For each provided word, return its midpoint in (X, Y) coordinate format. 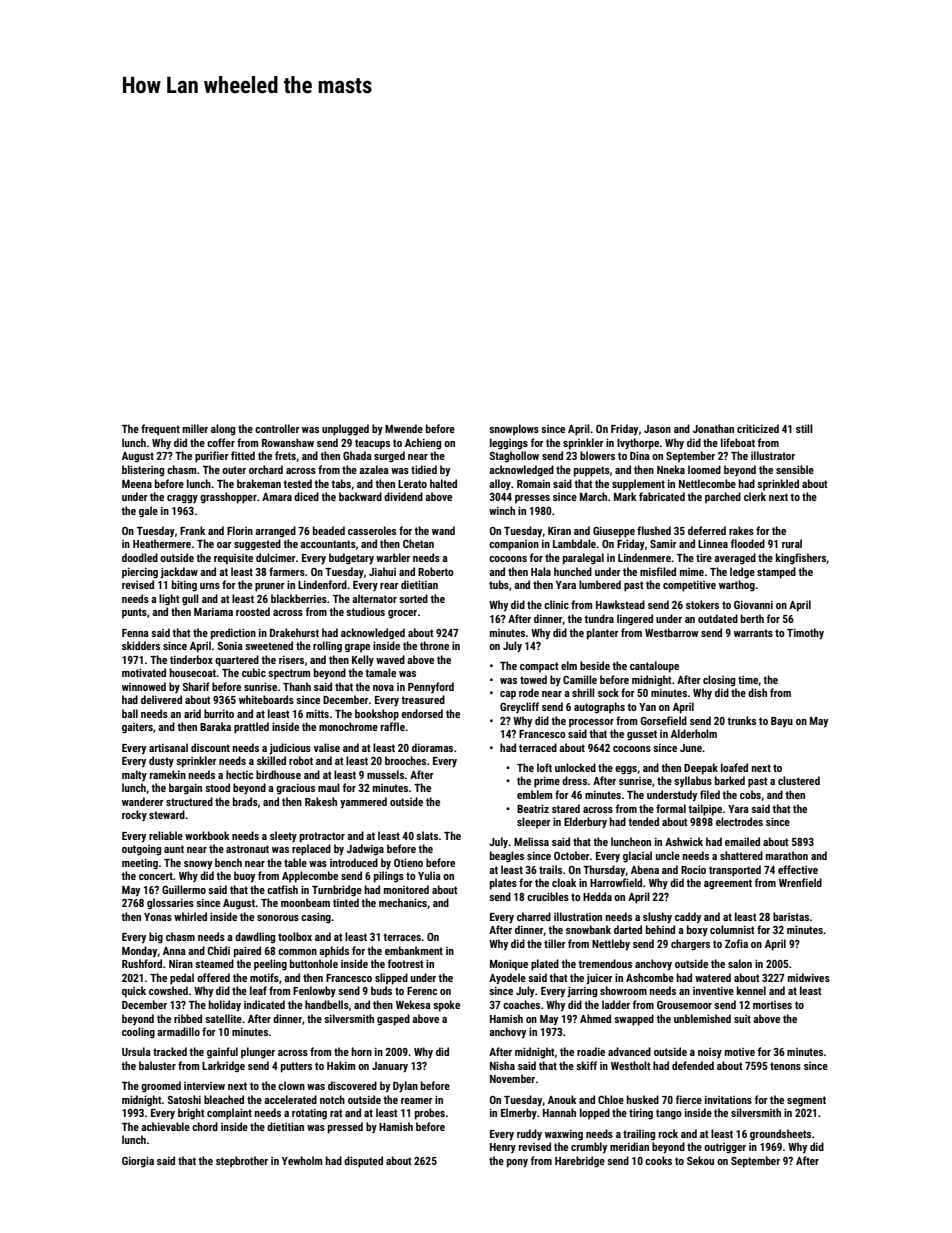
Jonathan (713, 428)
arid (192, 713)
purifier (212, 457)
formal (671, 808)
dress (574, 780)
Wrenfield (800, 882)
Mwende (404, 428)
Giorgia (138, 1162)
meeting (140, 864)
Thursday (604, 871)
